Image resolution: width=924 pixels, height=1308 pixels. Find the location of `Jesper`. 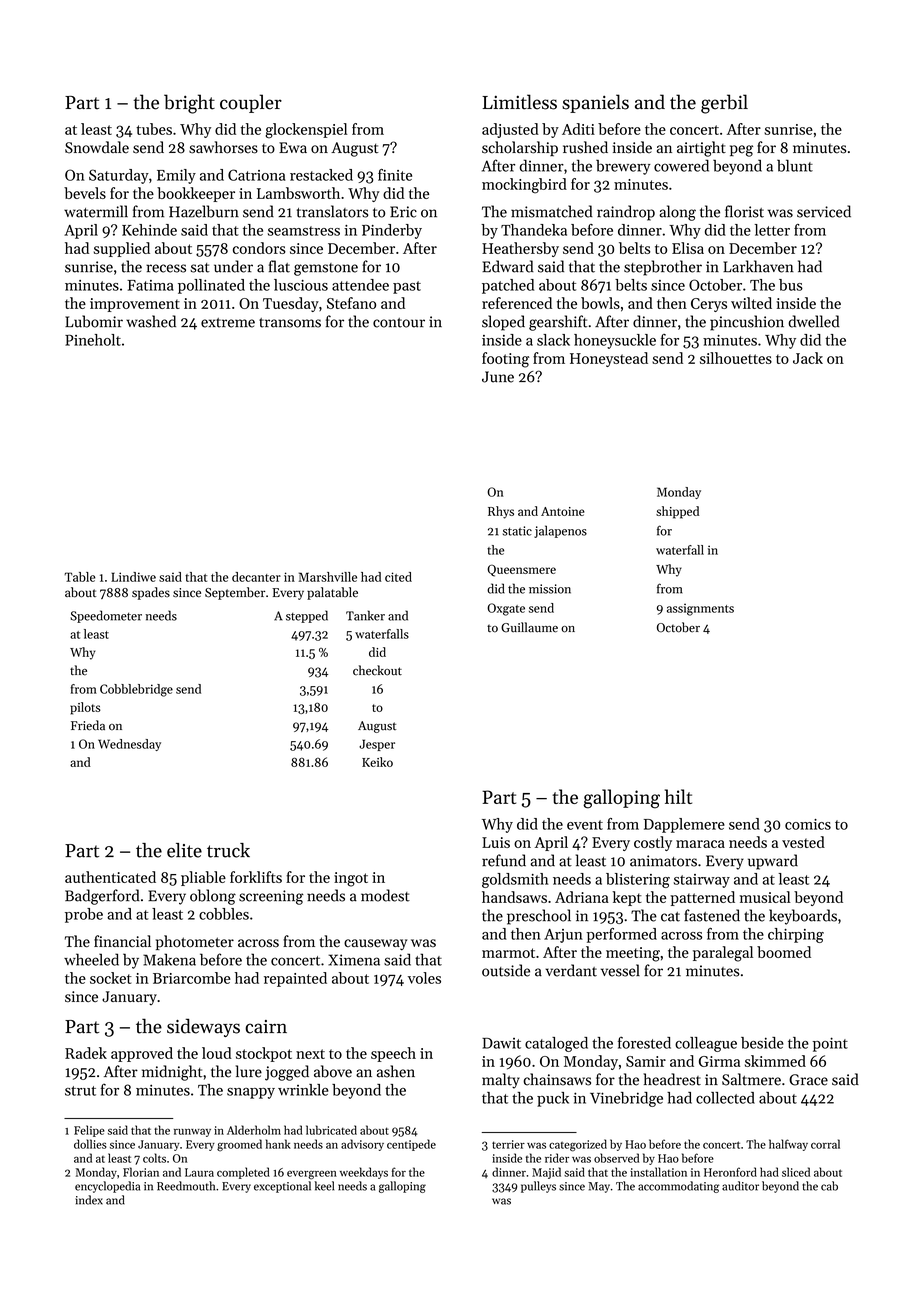

Jesper is located at coordinates (377, 745).
